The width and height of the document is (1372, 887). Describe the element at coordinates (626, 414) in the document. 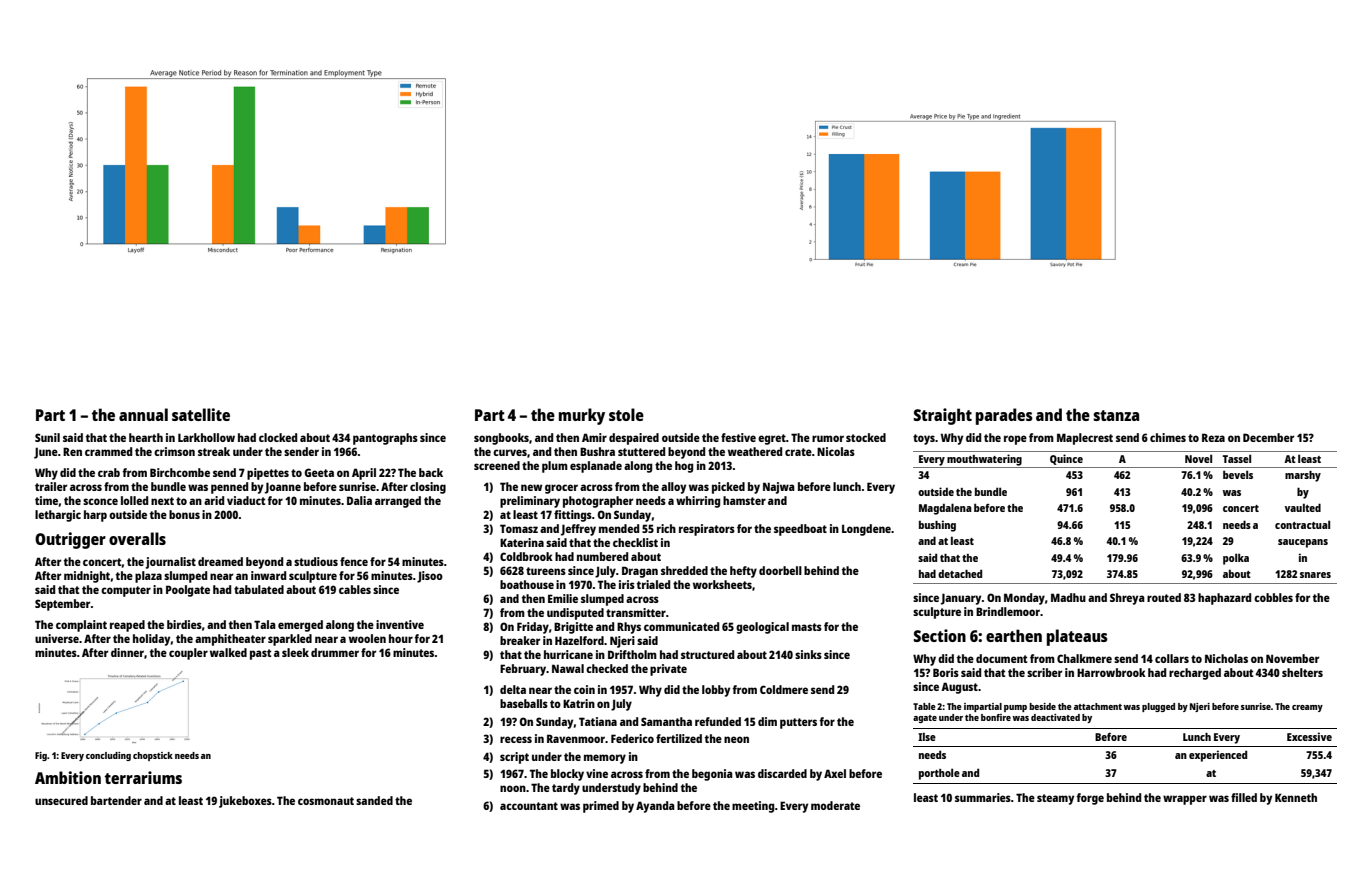

I see `stole` at that location.
